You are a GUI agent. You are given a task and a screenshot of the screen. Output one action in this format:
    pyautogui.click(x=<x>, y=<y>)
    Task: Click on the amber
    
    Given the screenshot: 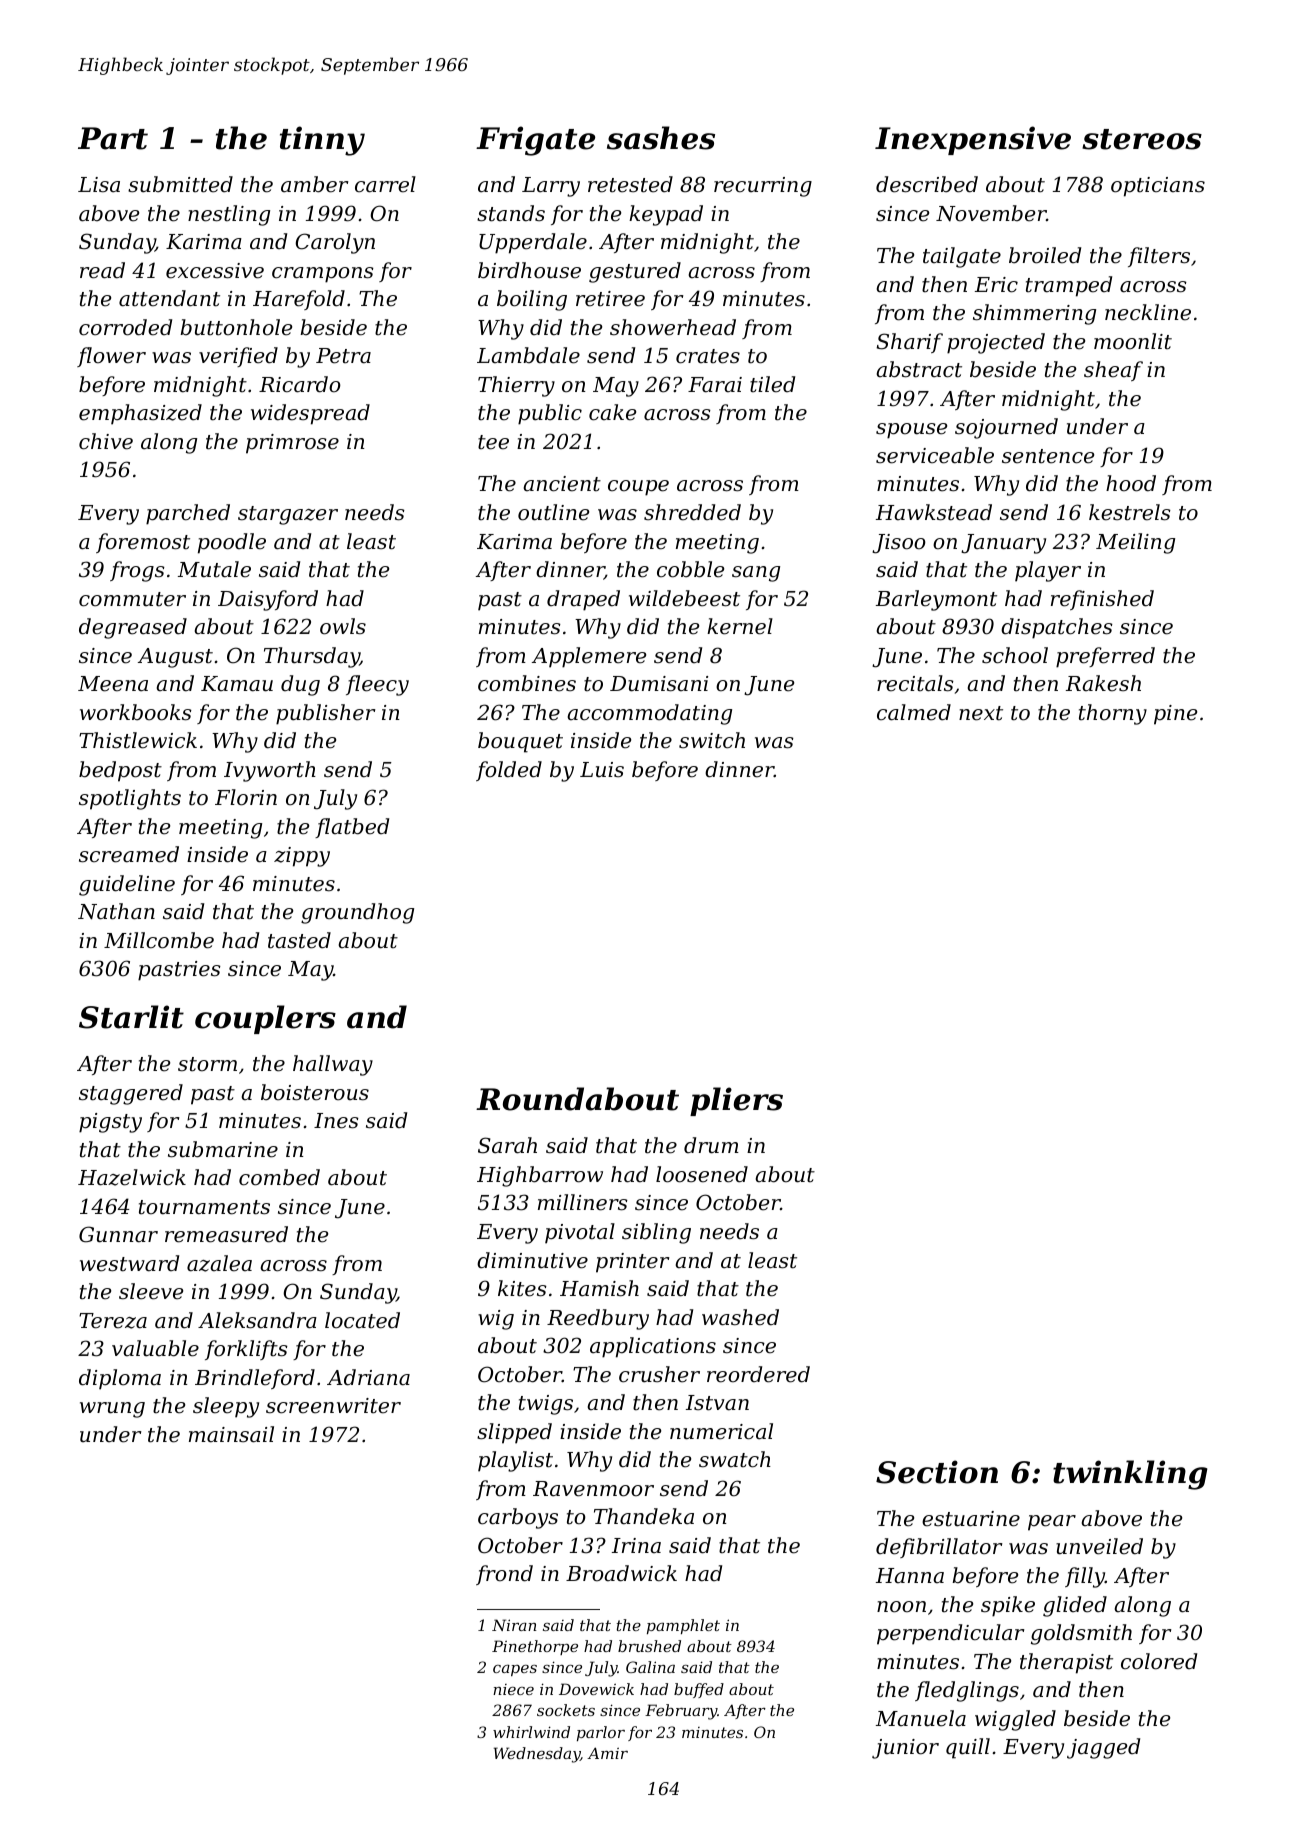 What is the action you would take?
    pyautogui.click(x=315, y=184)
